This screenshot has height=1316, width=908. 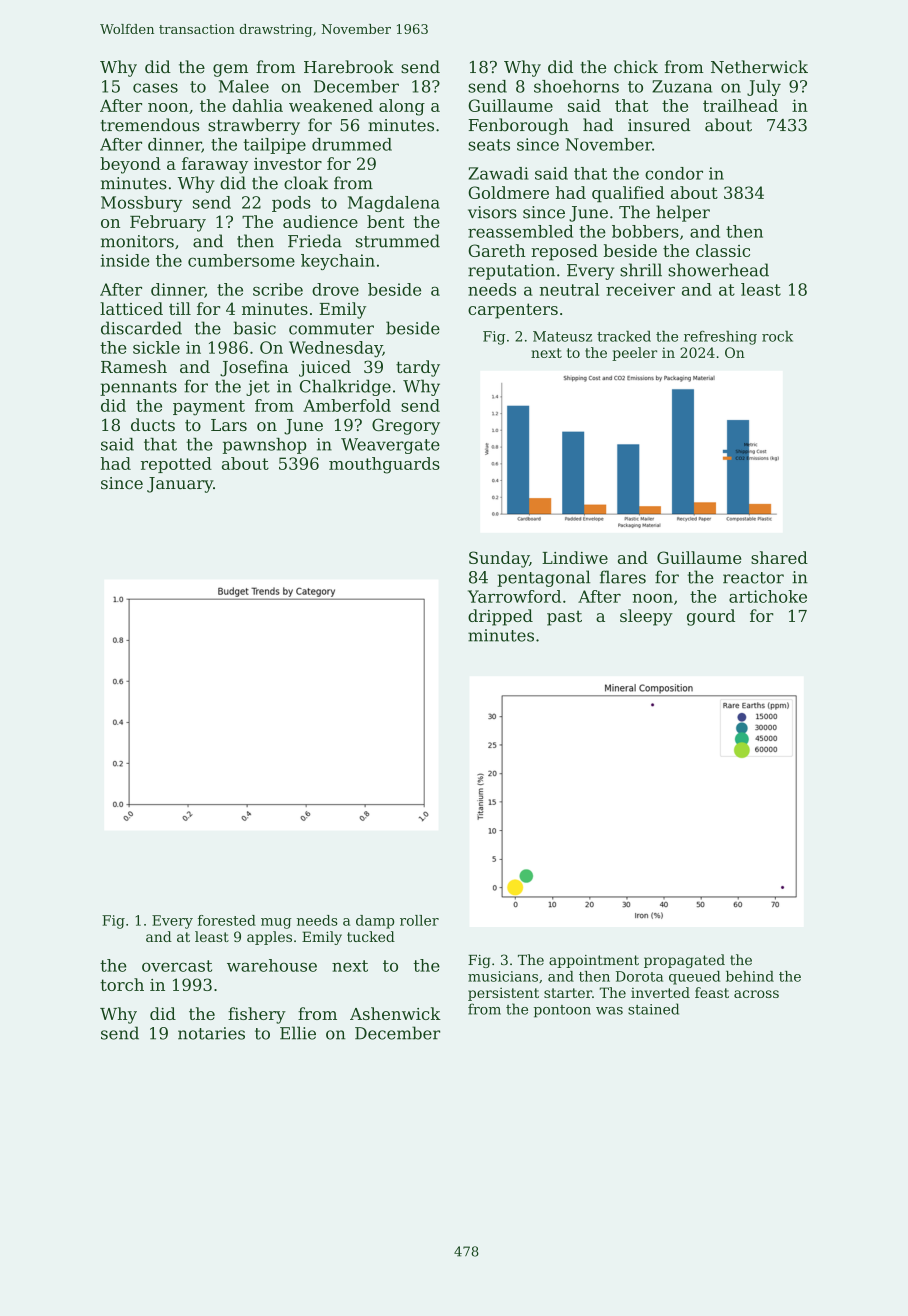 I want to click on Netherwick, so click(x=759, y=67).
